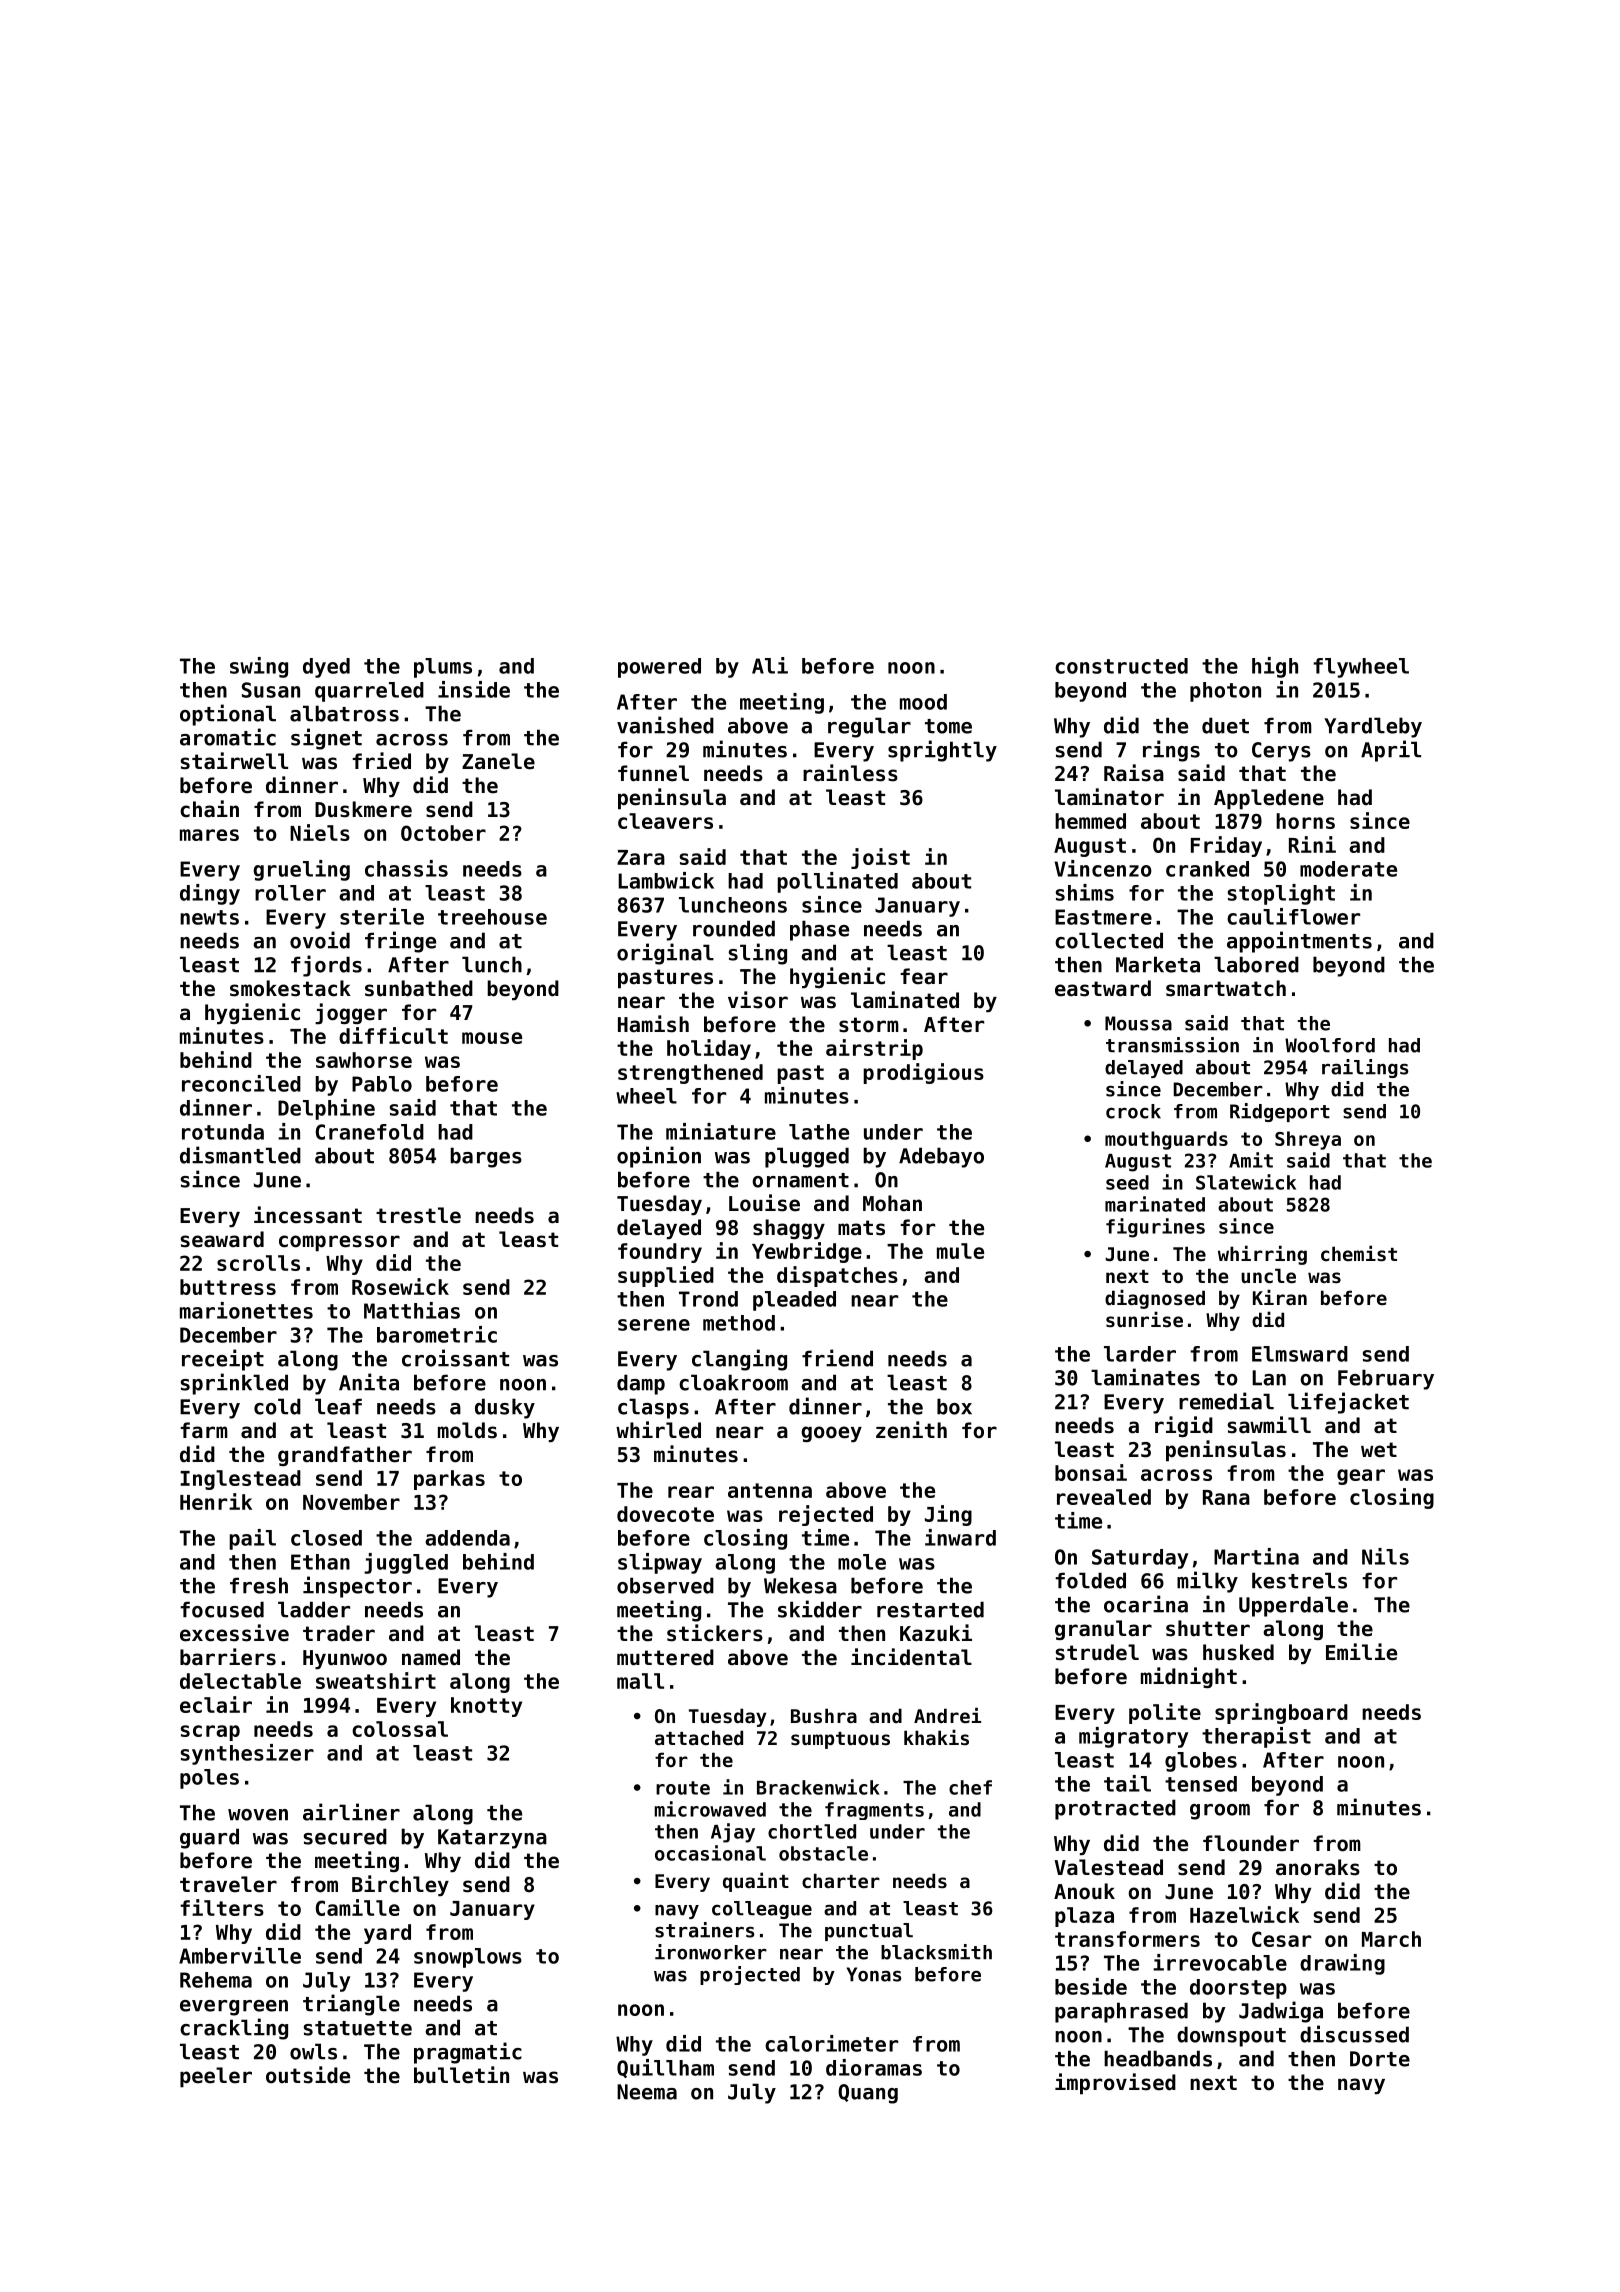 The image size is (1620, 2292). Describe the element at coordinates (461, 2075) in the screenshot. I see `bulletin` at that location.
